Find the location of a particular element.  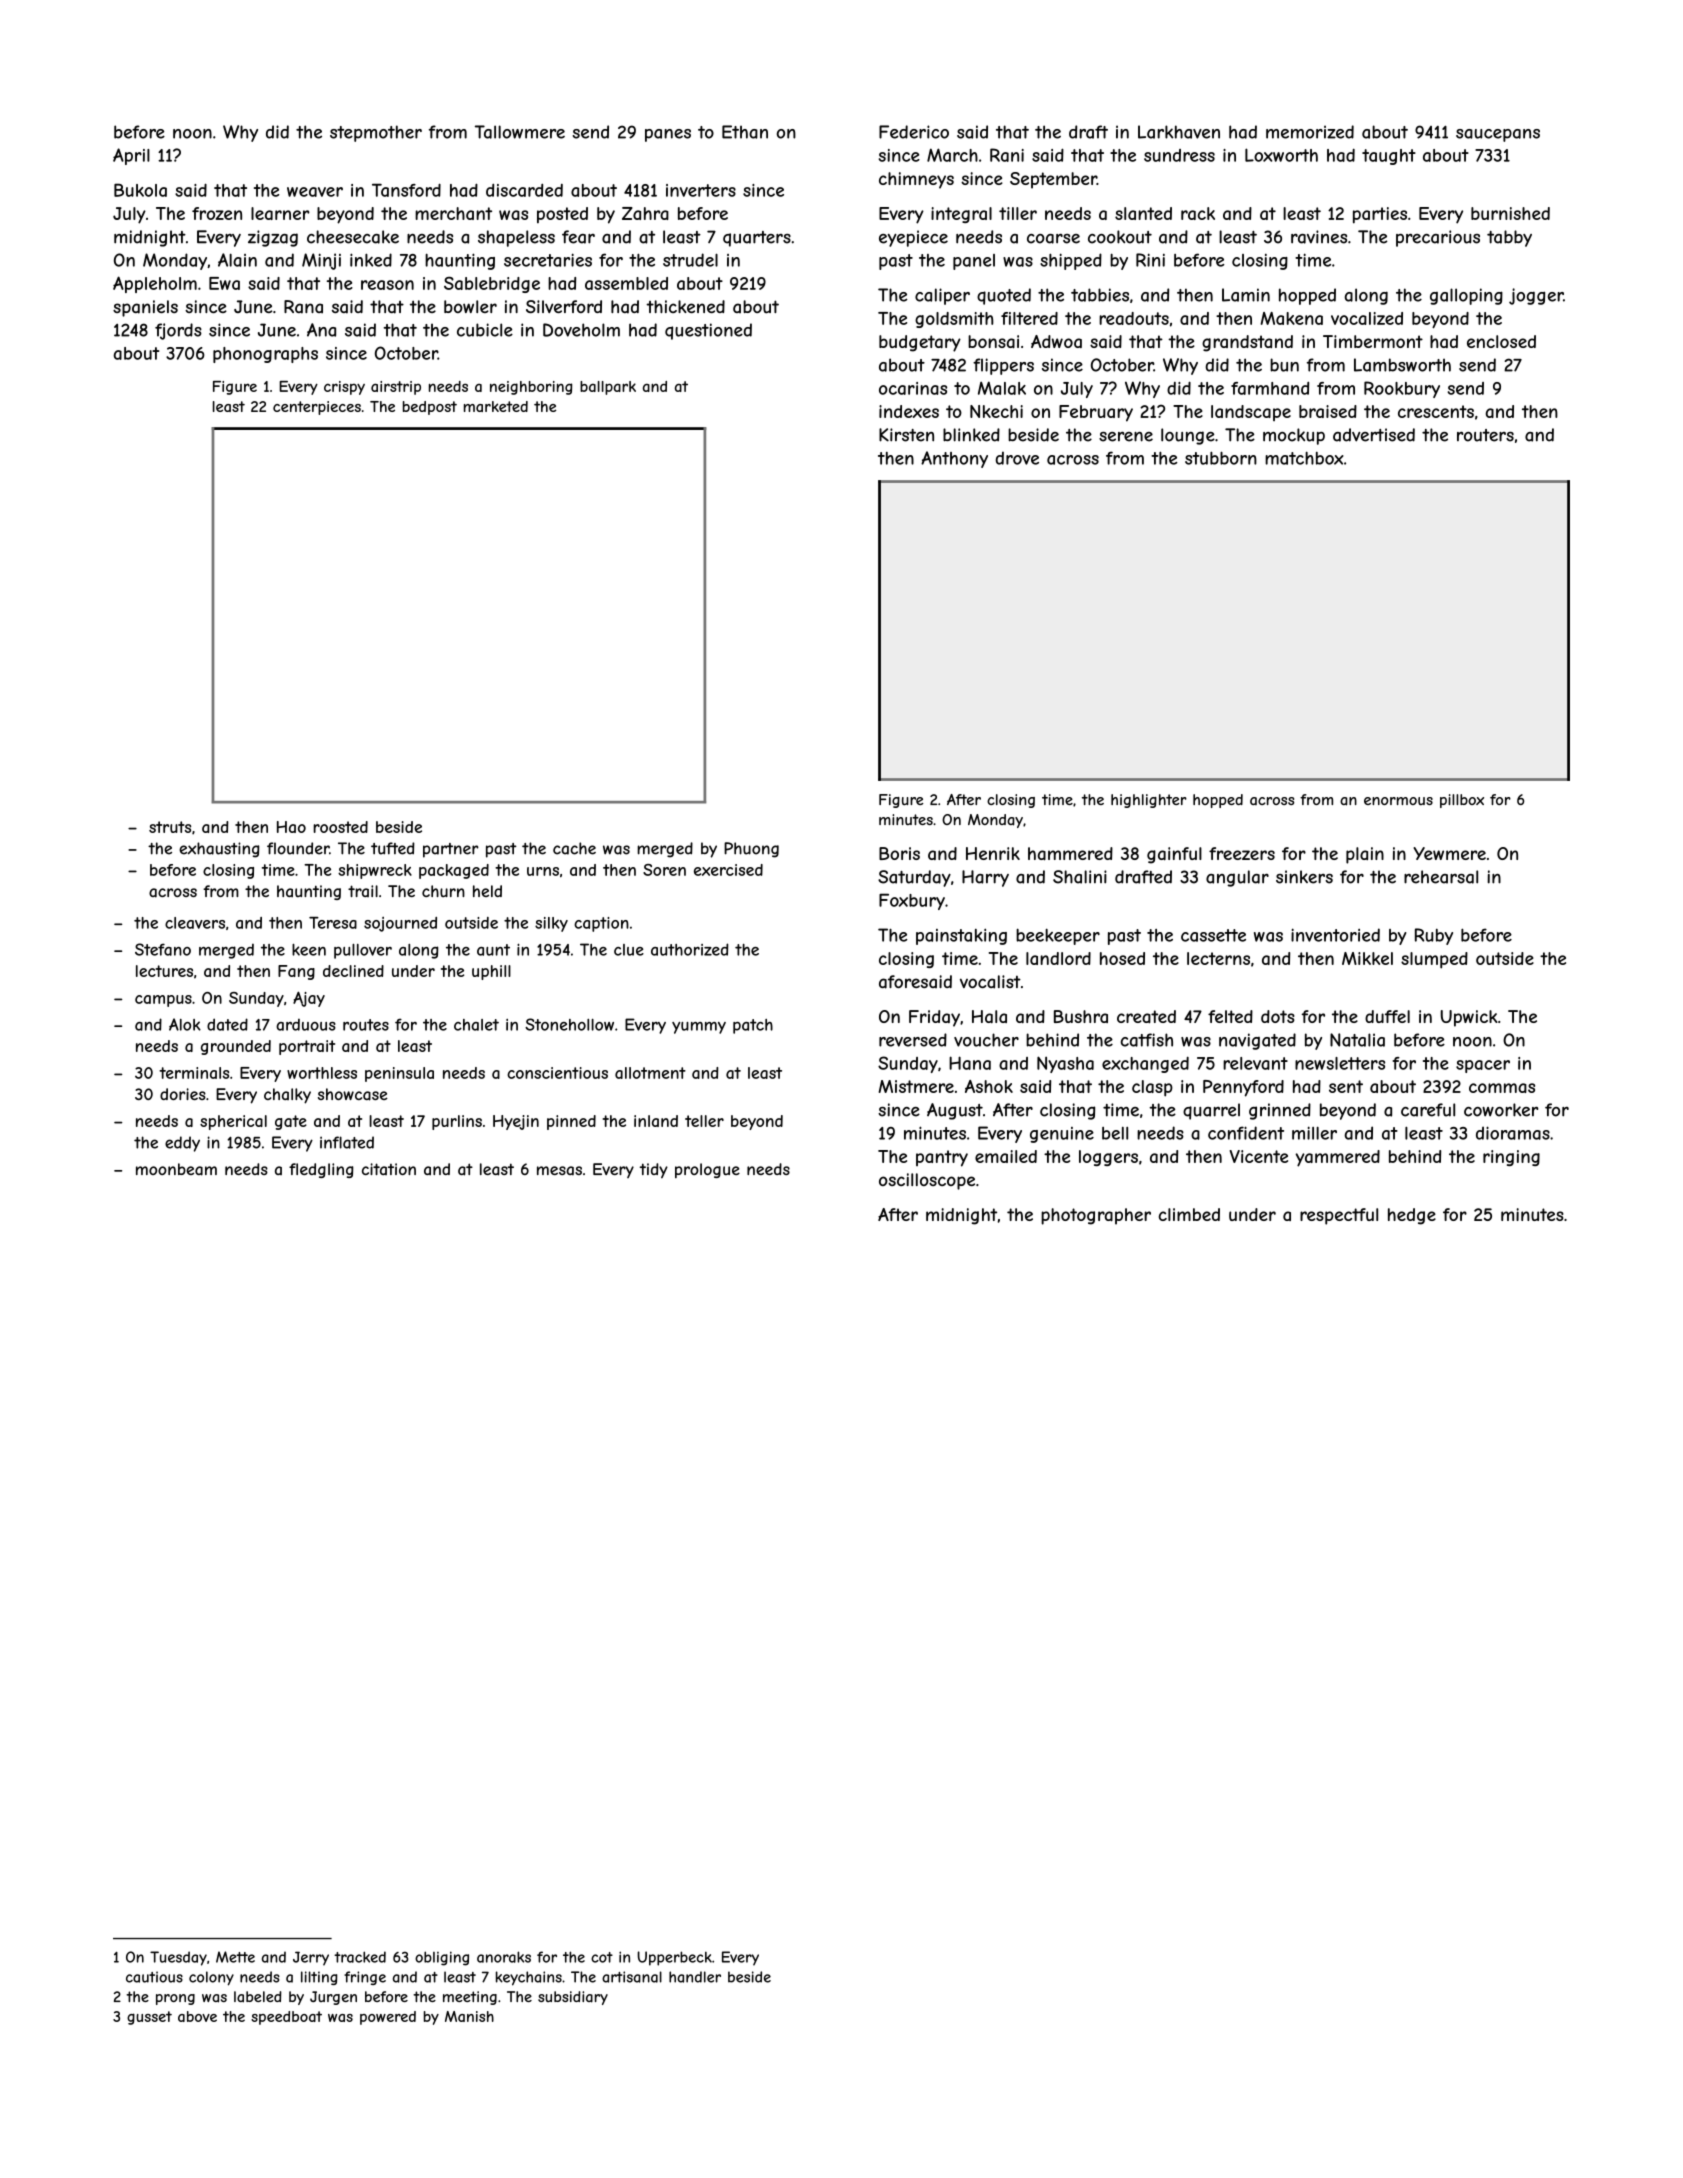

spacer is located at coordinates (1483, 1066).
